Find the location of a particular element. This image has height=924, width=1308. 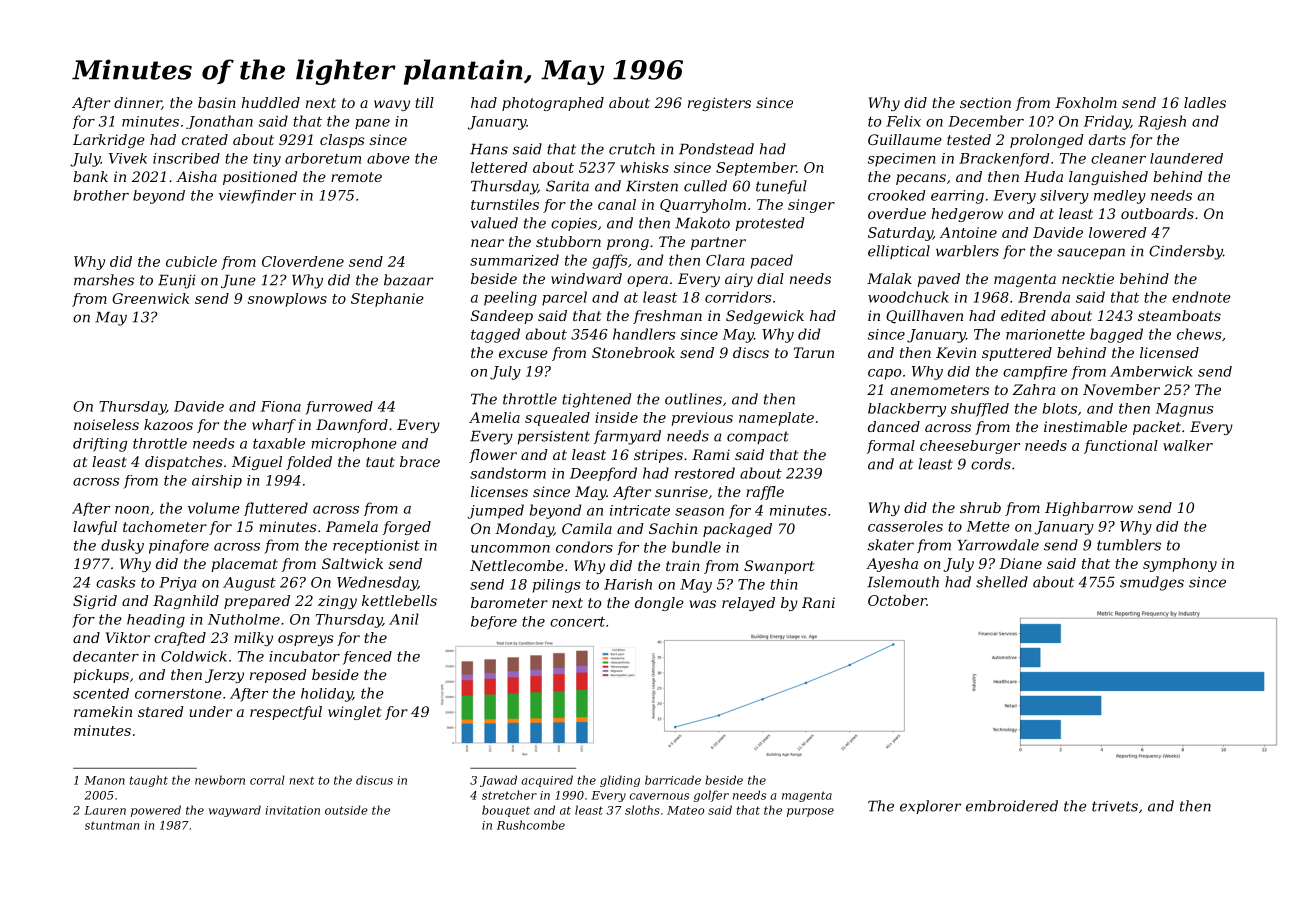

packet is located at coordinates (1157, 428).
